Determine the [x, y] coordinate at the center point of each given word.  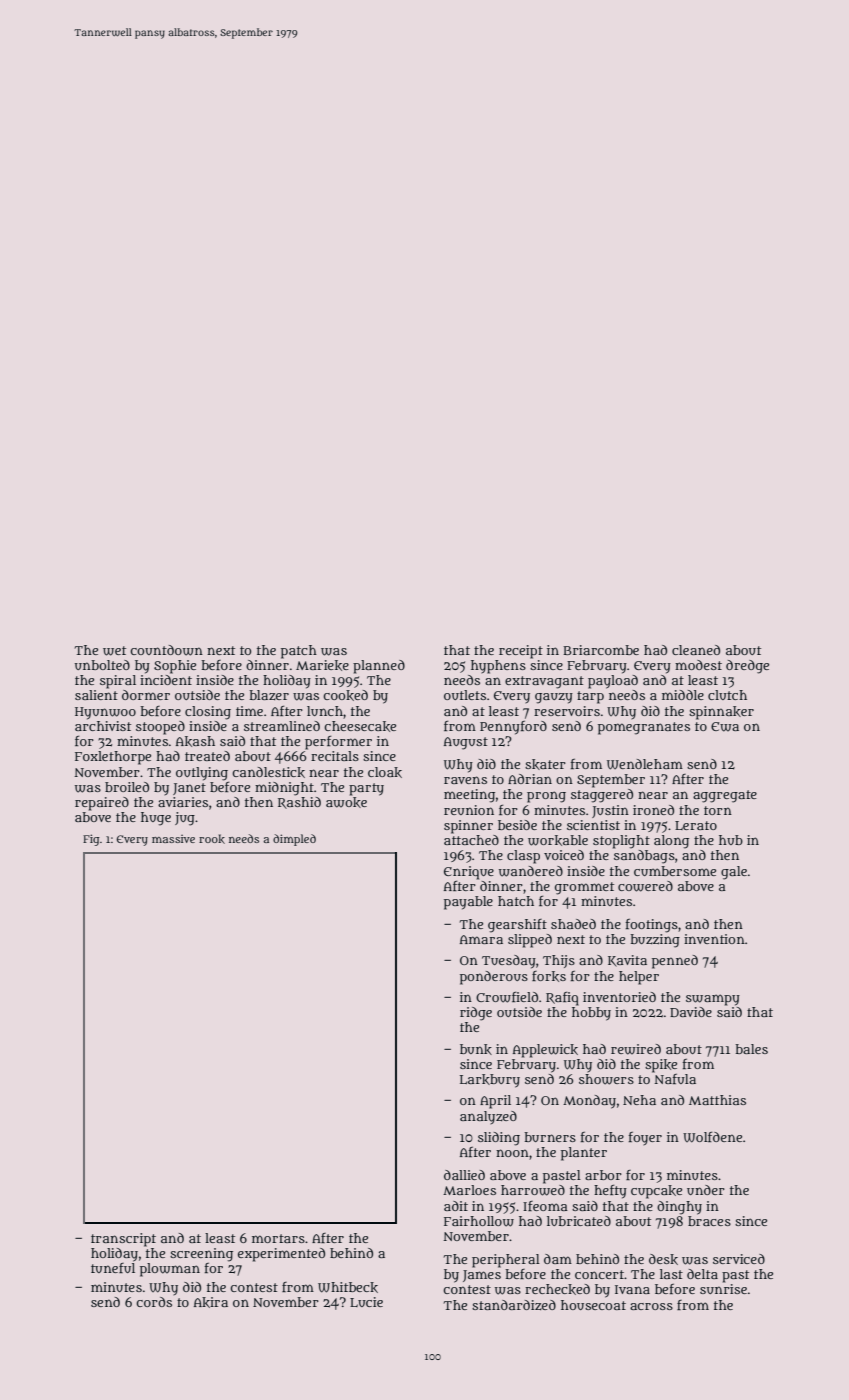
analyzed [488, 1117]
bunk [476, 1049]
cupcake [656, 1192]
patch [299, 652]
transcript [123, 1240]
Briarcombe [601, 650]
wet [114, 651]
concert [599, 1274]
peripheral [506, 1261]
